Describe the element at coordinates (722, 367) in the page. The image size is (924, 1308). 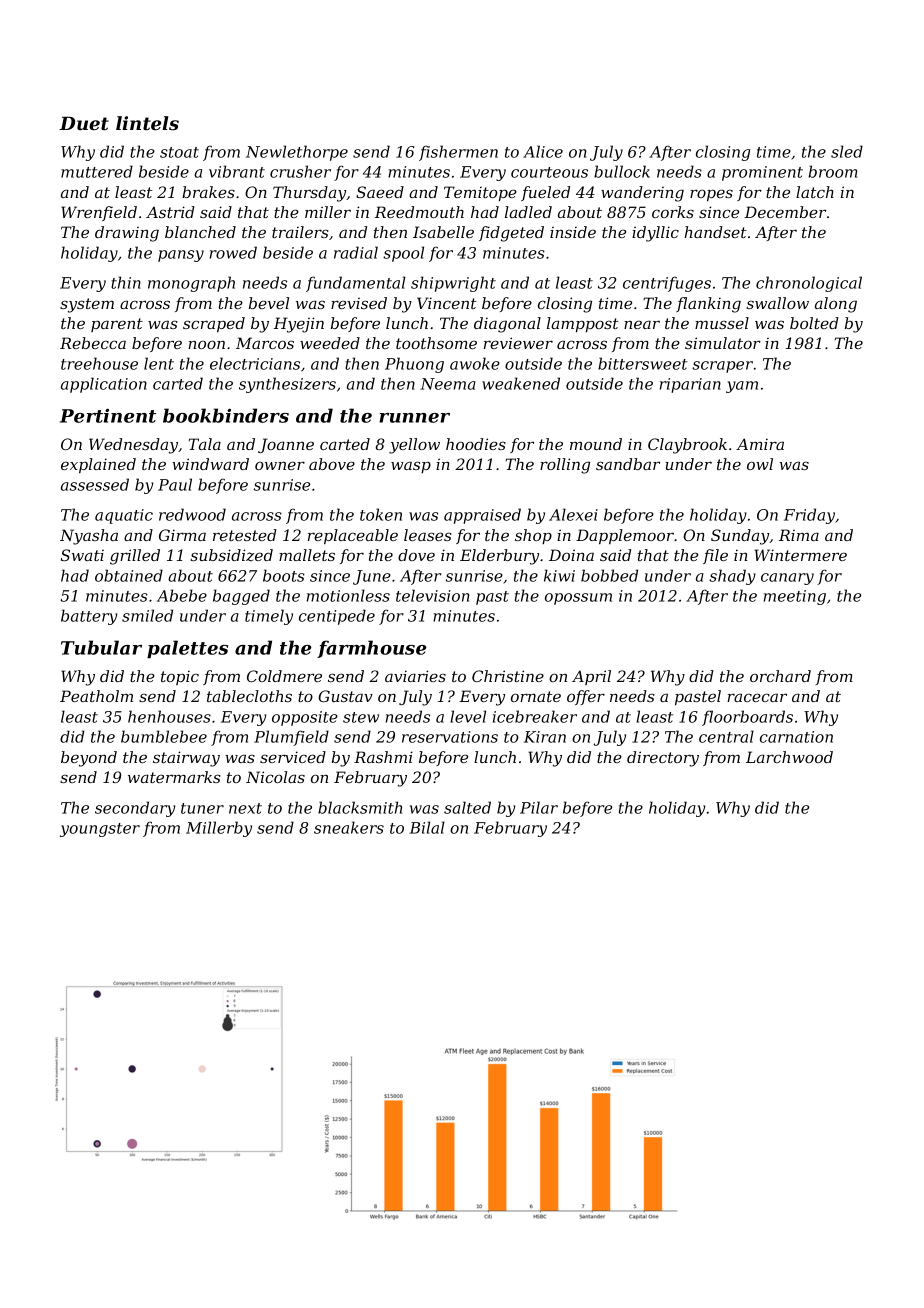
I see `scraper` at that location.
